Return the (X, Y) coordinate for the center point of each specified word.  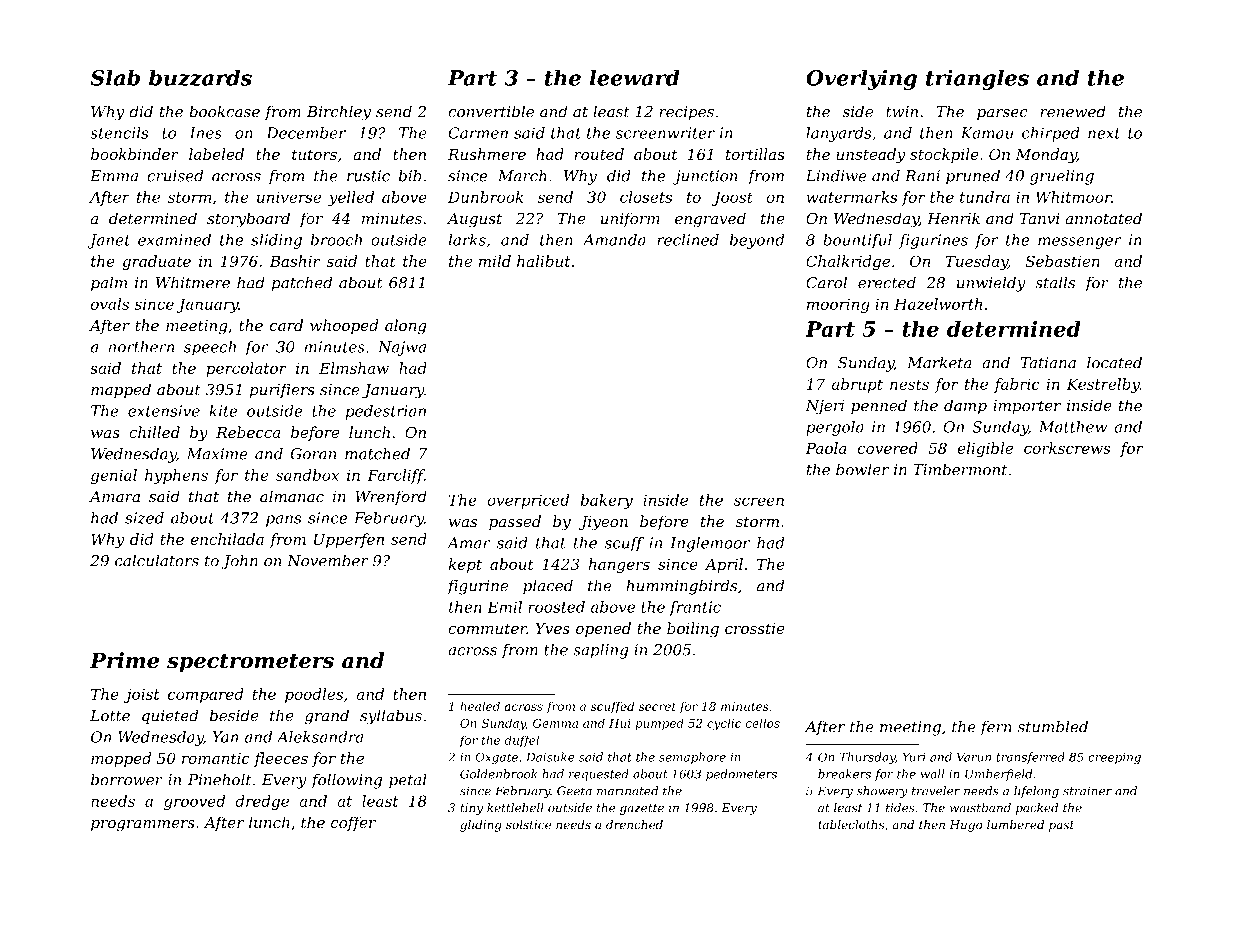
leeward (635, 77)
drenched (634, 824)
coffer (353, 823)
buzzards (200, 77)
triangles (977, 79)
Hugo (966, 826)
